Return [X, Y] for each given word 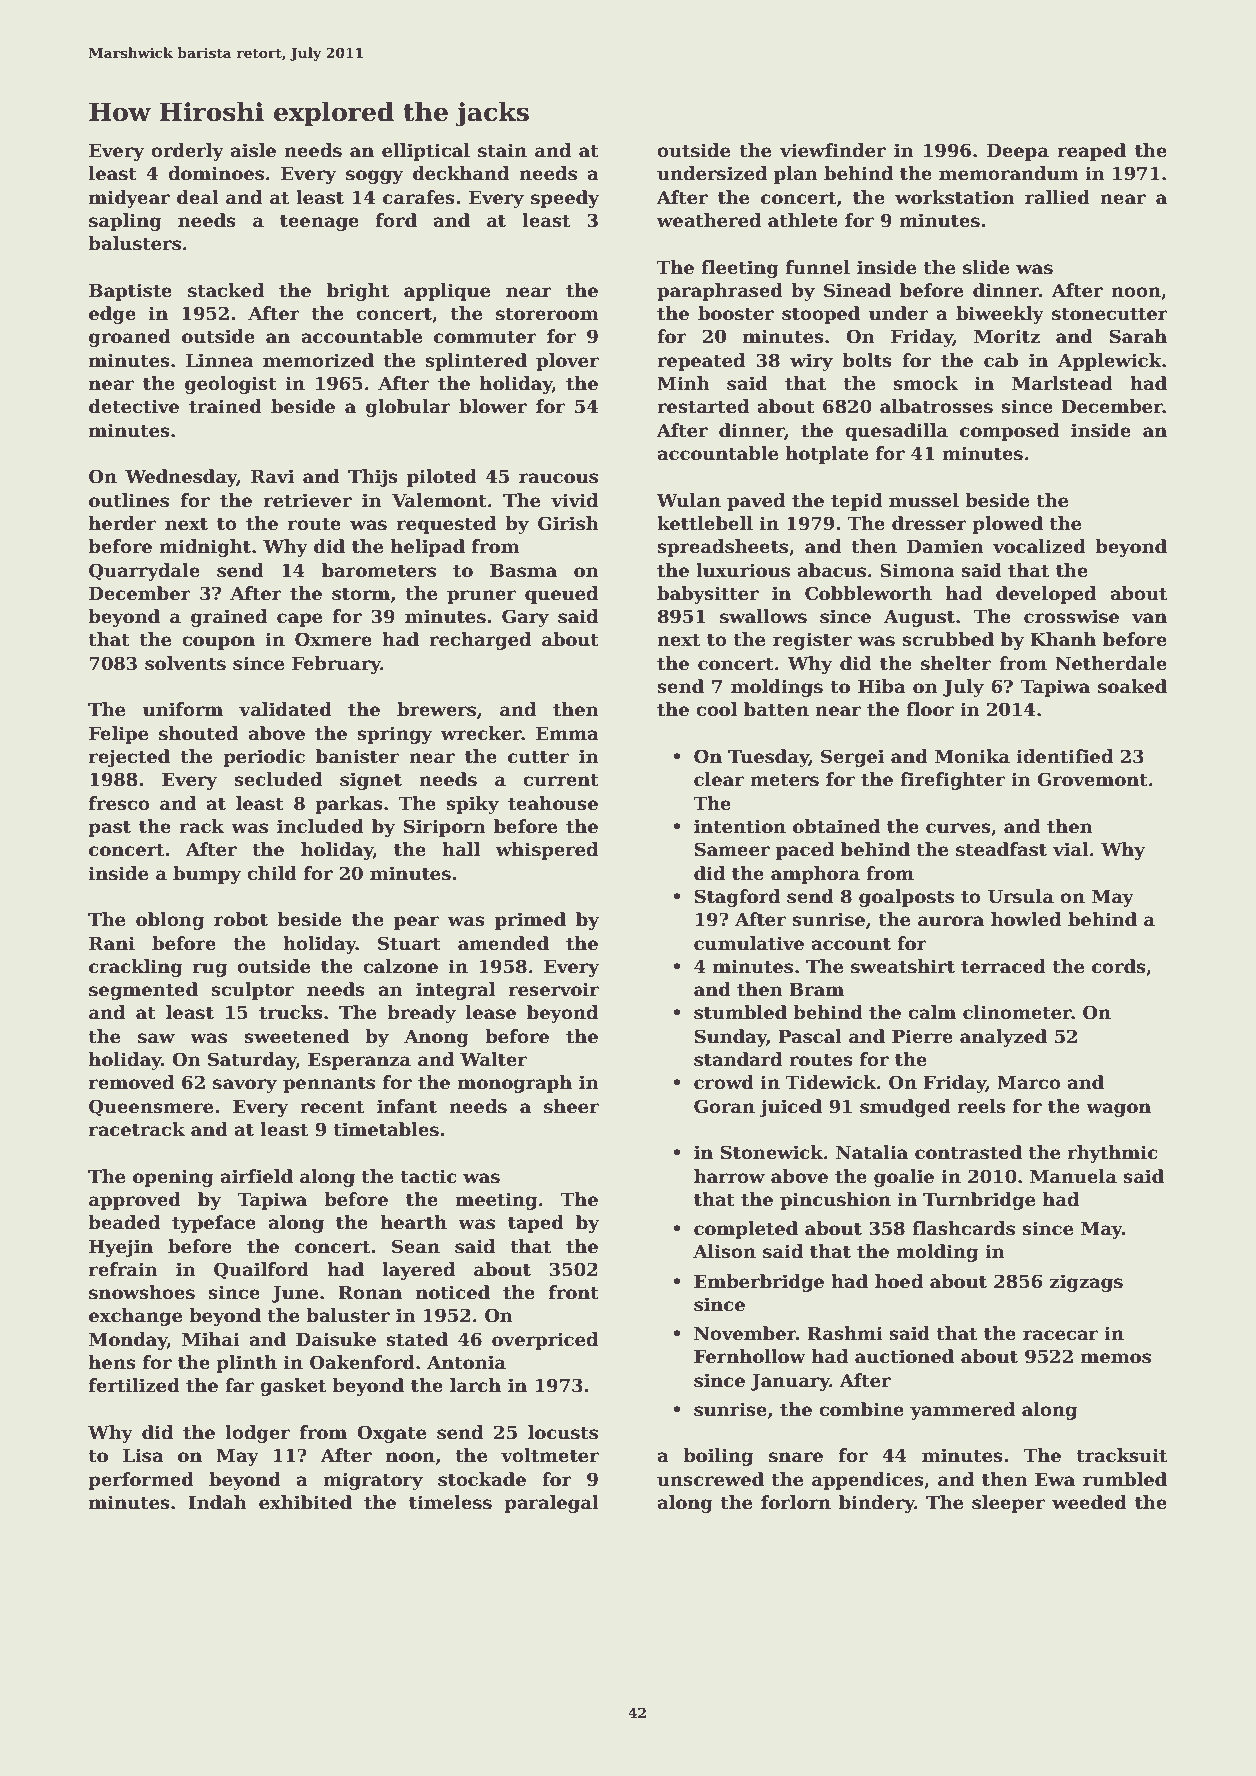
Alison [724, 1251]
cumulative [749, 943]
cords [1119, 966]
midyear [129, 199]
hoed [899, 1281]
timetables [386, 1129]
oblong [170, 921]
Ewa [1055, 1480]
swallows [763, 616]
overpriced [545, 1341]
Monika [972, 756]
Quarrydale [144, 572]
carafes [419, 197]
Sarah [1138, 336]
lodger [257, 1434]
